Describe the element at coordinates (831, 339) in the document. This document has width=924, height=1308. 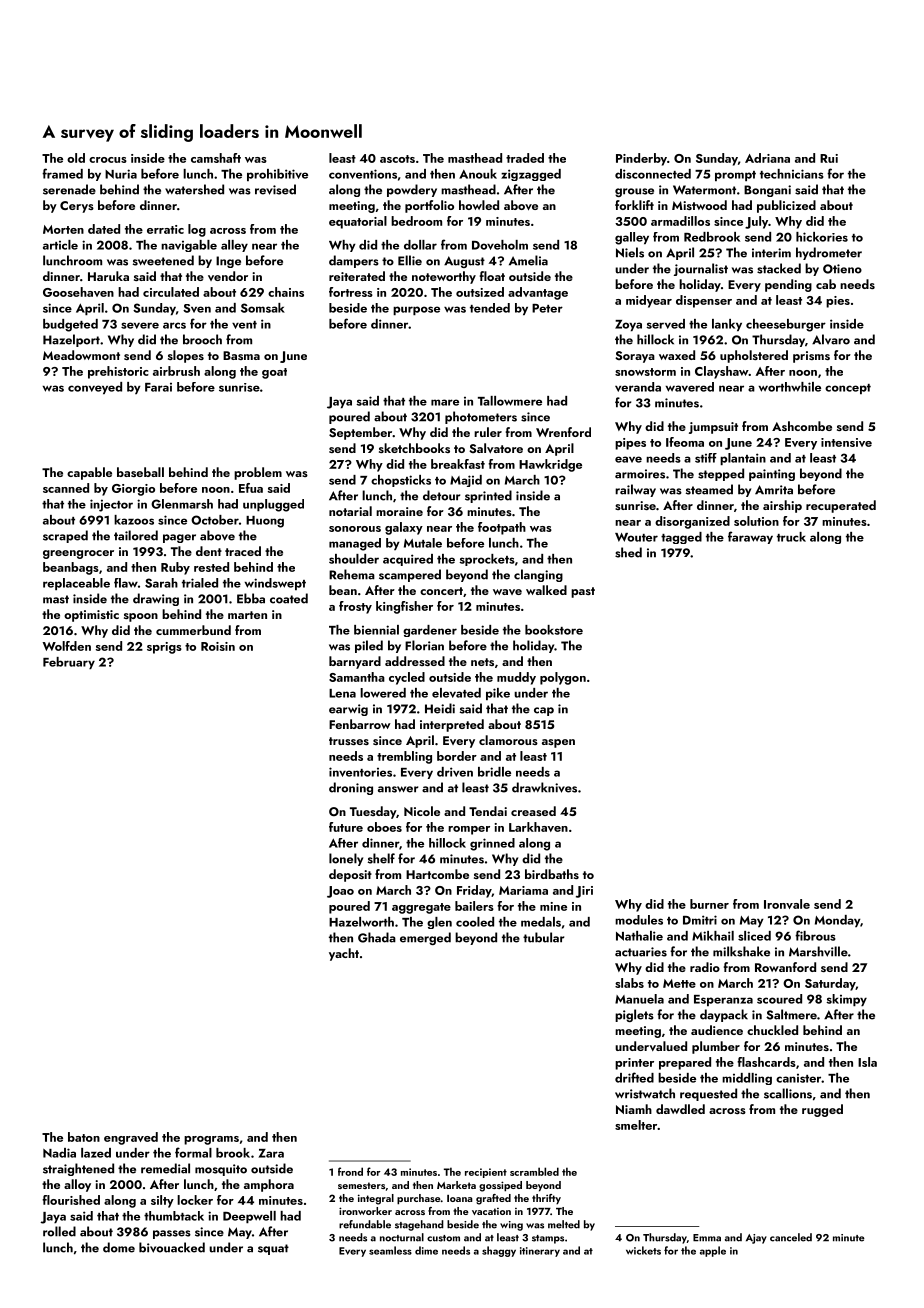
I see `Alvaro` at that location.
